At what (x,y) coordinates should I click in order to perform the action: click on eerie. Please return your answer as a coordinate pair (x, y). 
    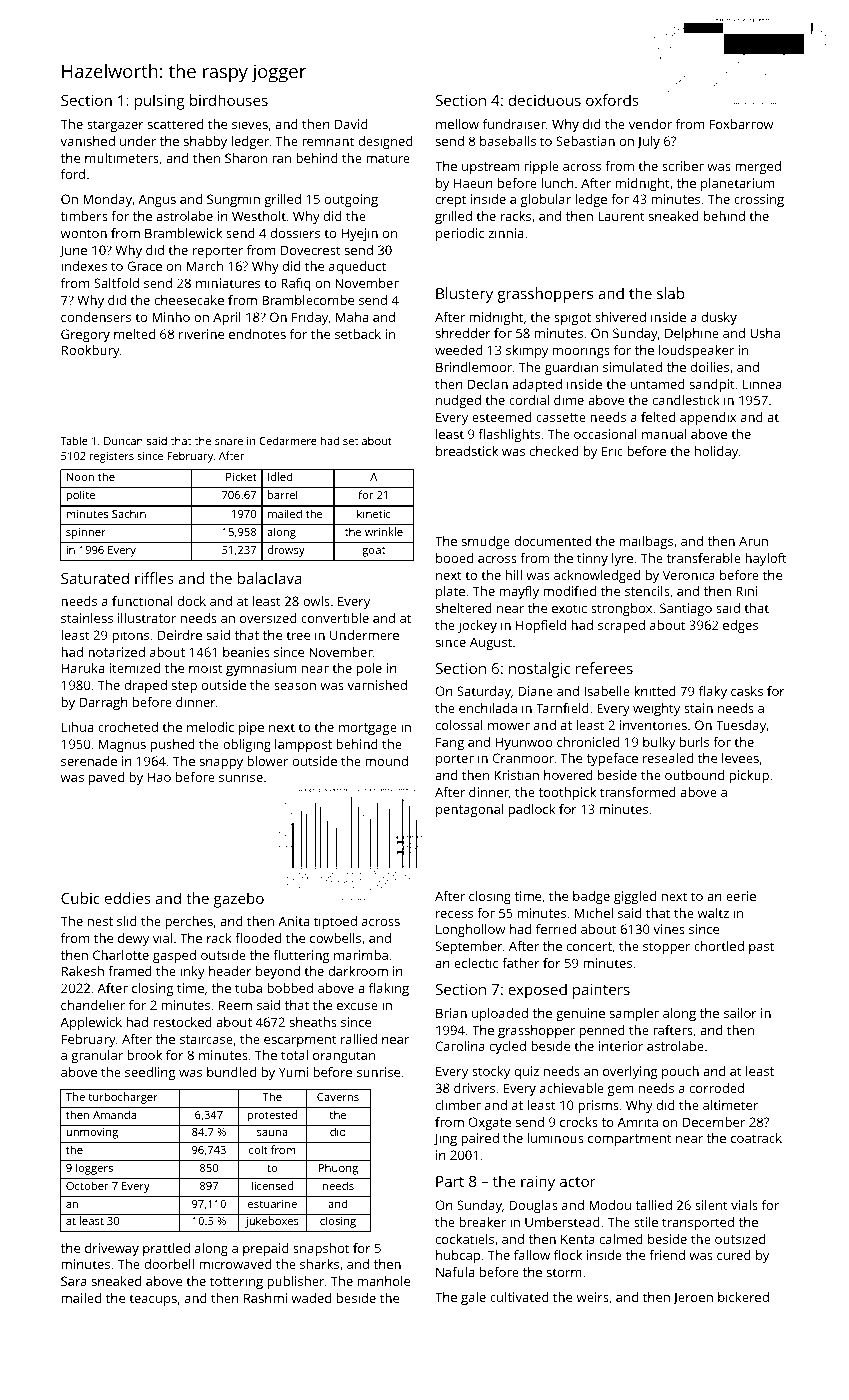
    Looking at the image, I should click on (741, 896).
